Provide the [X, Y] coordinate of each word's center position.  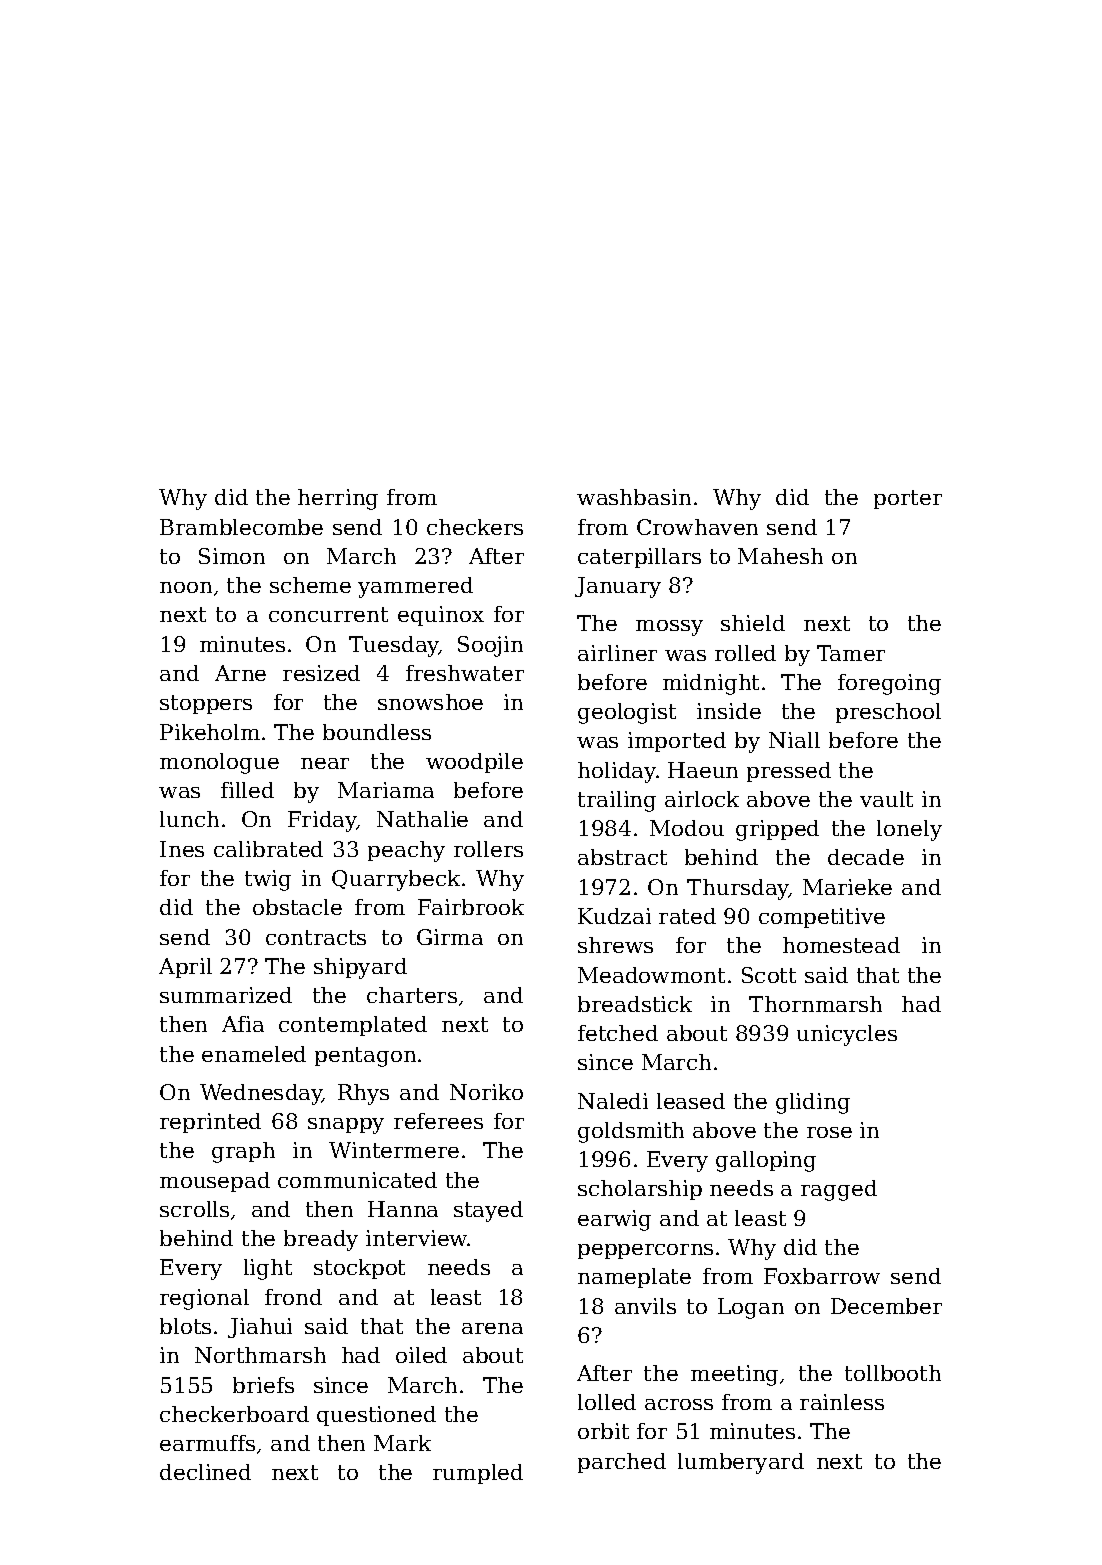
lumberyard [741, 1463]
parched [622, 1463]
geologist [627, 713]
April [185, 968]
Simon [232, 556]
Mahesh [780, 556]
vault [886, 799]
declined [205, 1472]
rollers [488, 849]
